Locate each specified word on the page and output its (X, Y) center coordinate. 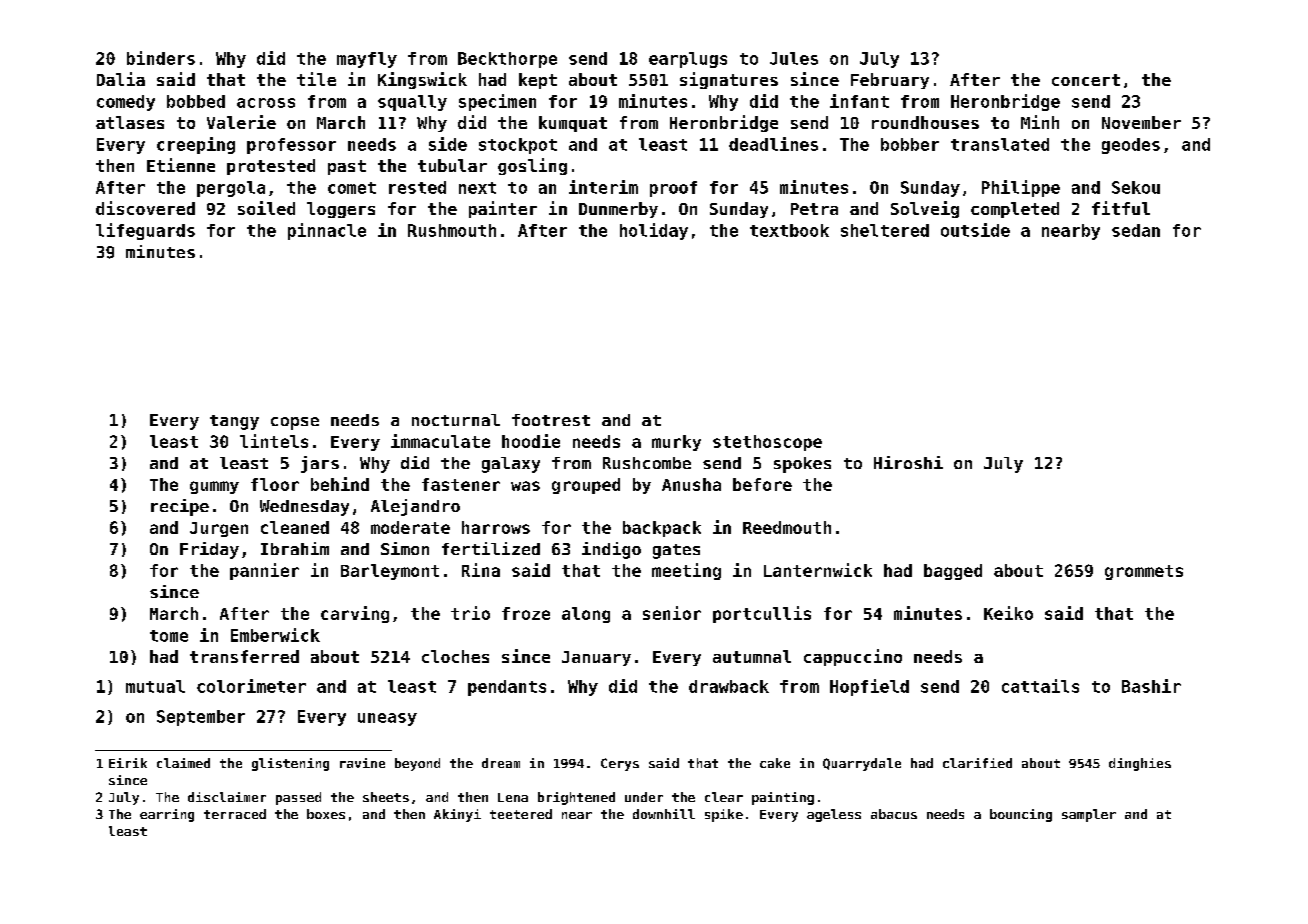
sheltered (885, 230)
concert (1086, 80)
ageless (834, 815)
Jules (794, 58)
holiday (654, 231)
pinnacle (327, 231)
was (525, 486)
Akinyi (457, 815)
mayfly (367, 60)
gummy (214, 487)
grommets (1144, 572)
